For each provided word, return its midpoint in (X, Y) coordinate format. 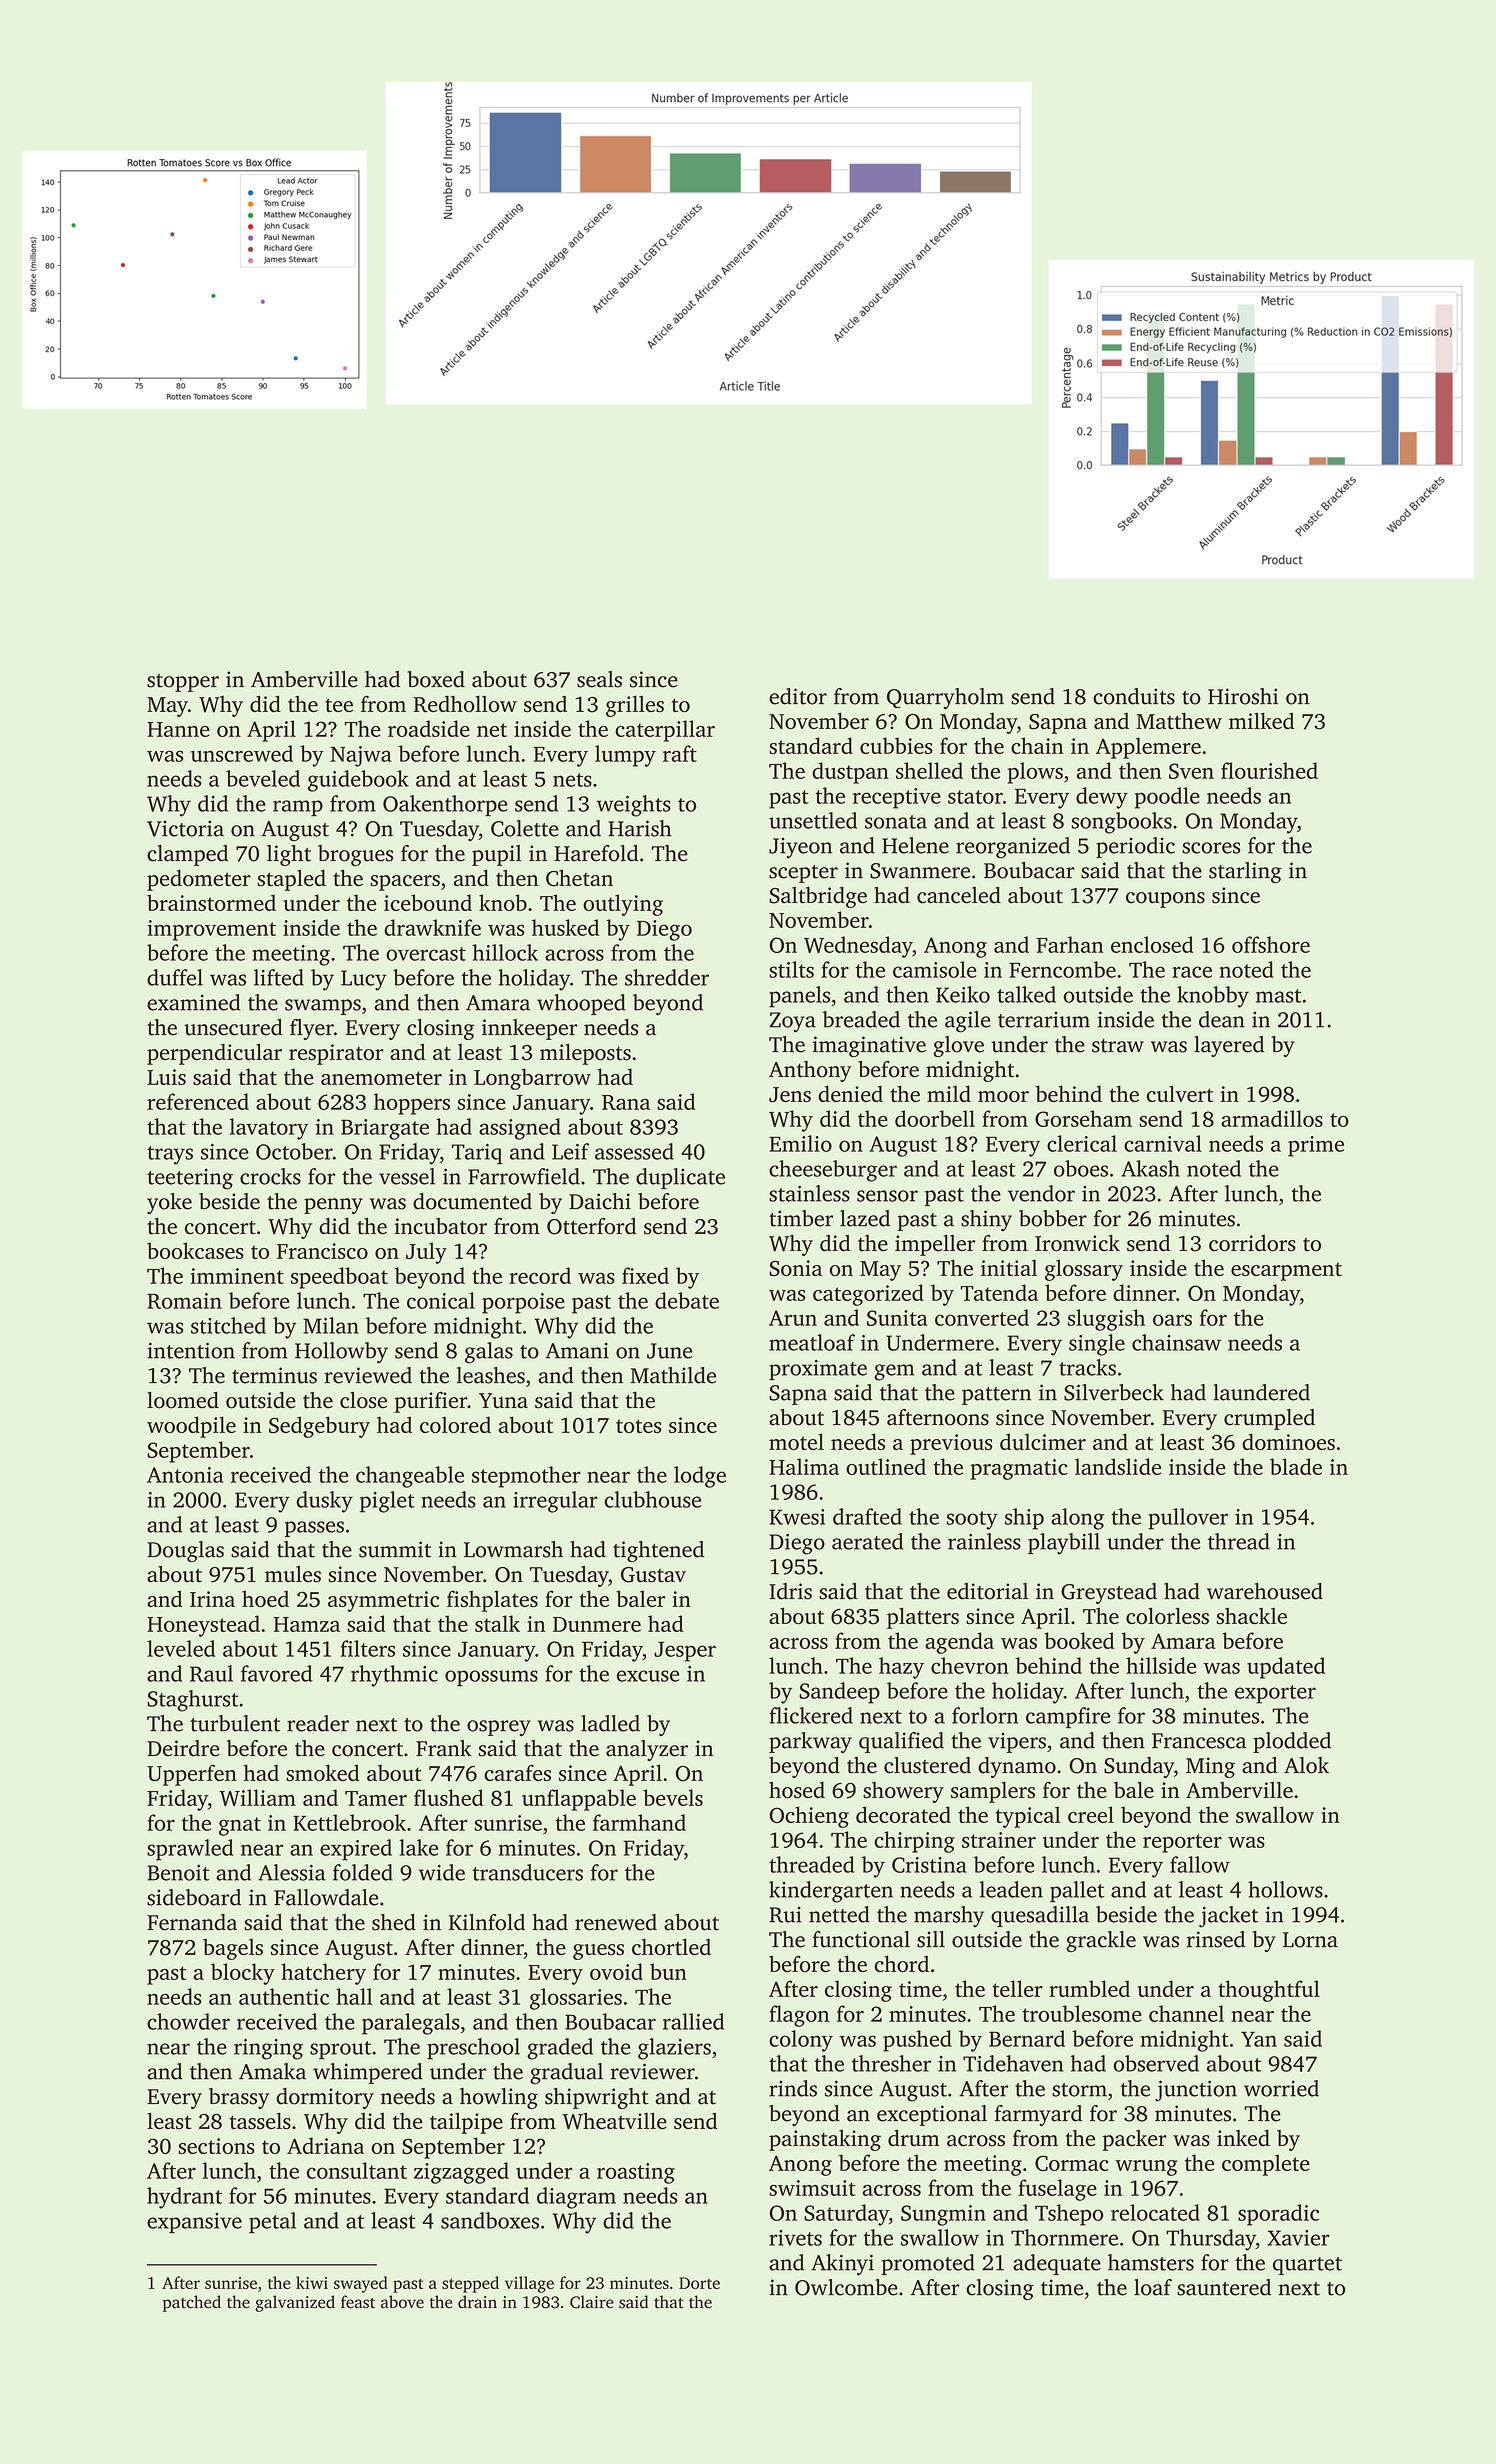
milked (1261, 720)
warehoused (1265, 1591)
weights (633, 806)
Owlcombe (846, 2287)
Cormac (1072, 2163)
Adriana (325, 2145)
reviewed (368, 1375)
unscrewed (242, 753)
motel (796, 1441)
